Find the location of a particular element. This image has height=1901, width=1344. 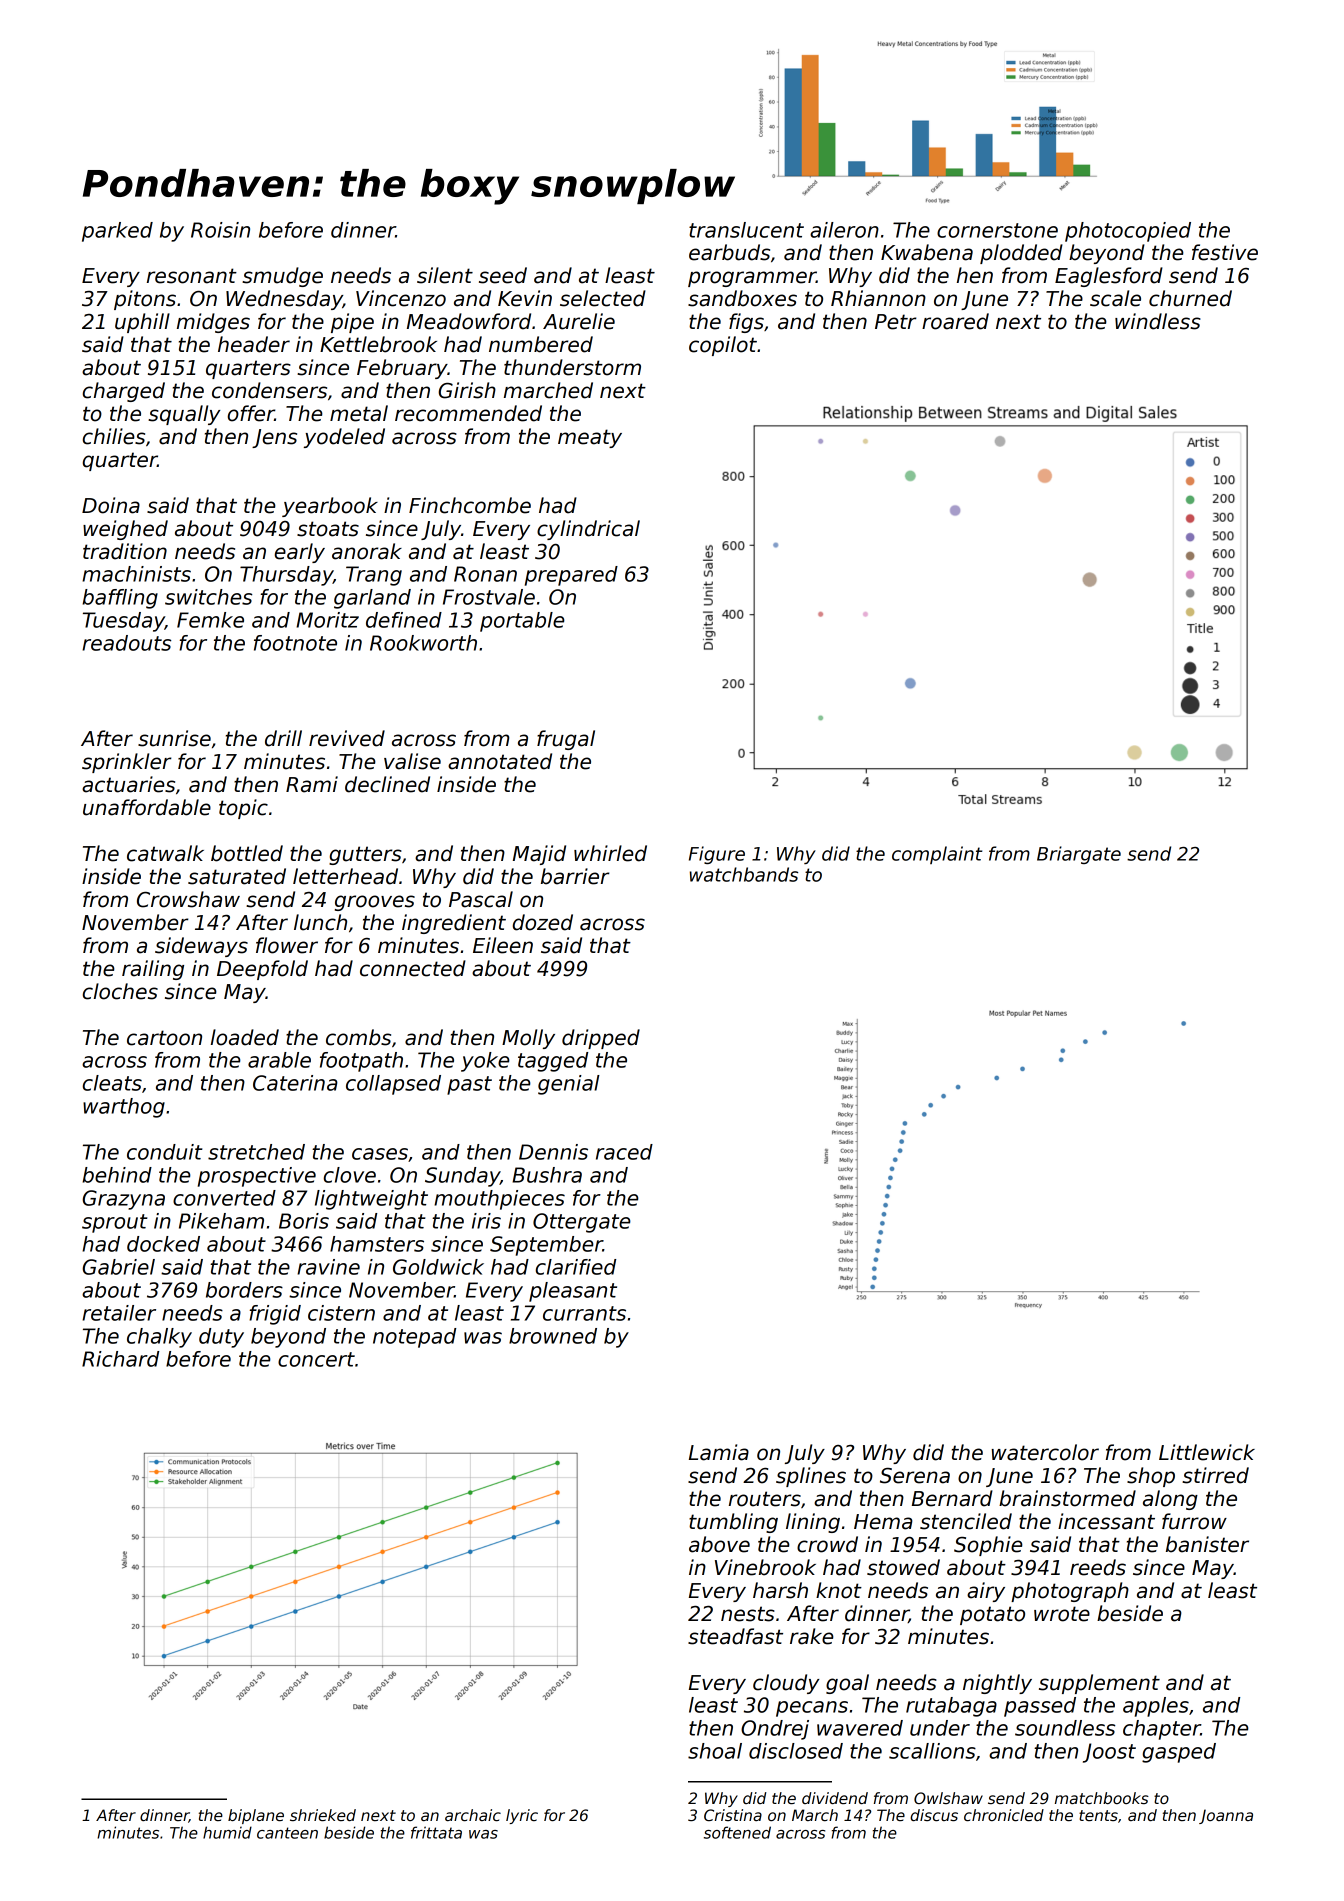

notepad is located at coordinates (414, 1338).
